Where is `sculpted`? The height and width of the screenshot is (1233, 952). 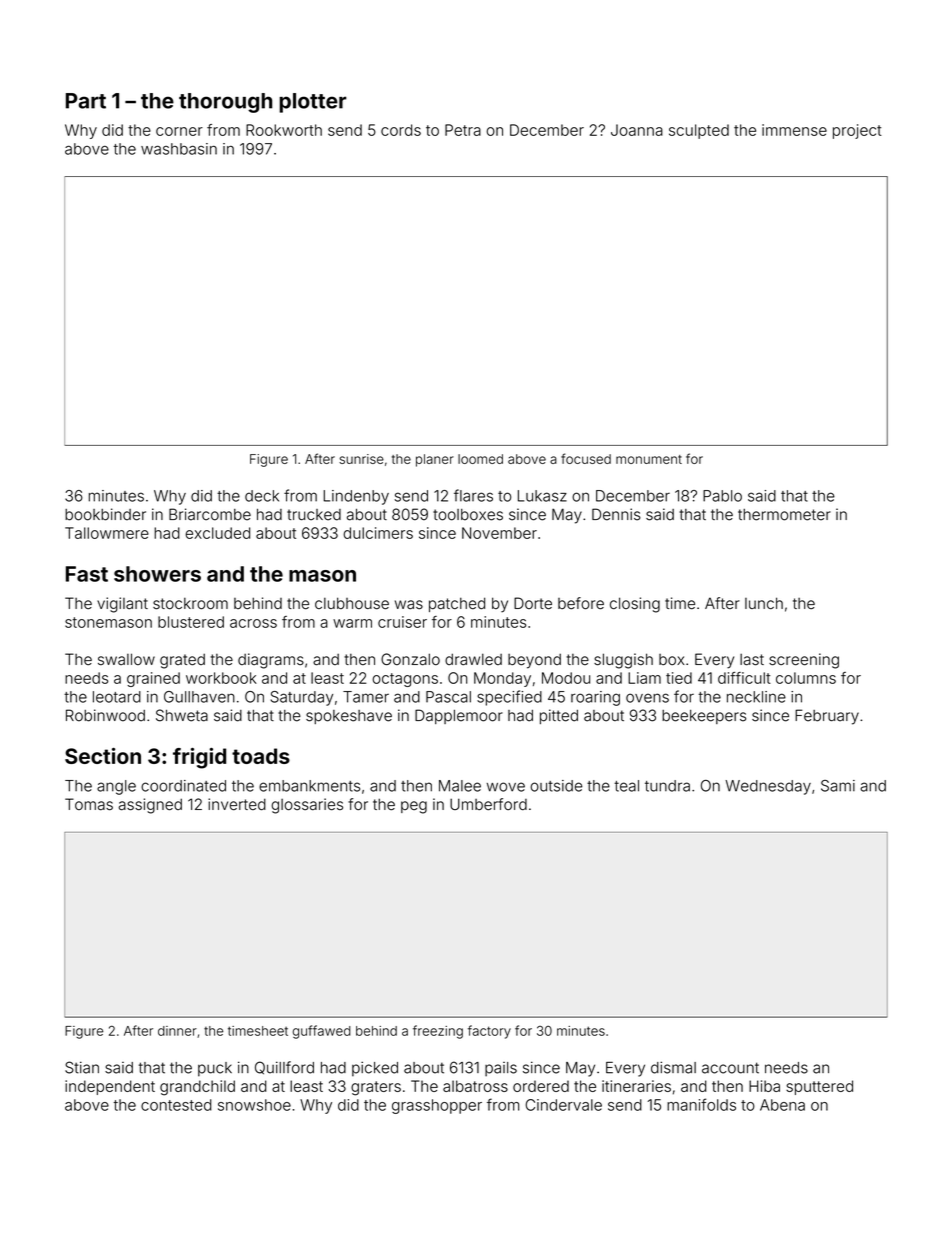 sculpted is located at coordinates (699, 131).
